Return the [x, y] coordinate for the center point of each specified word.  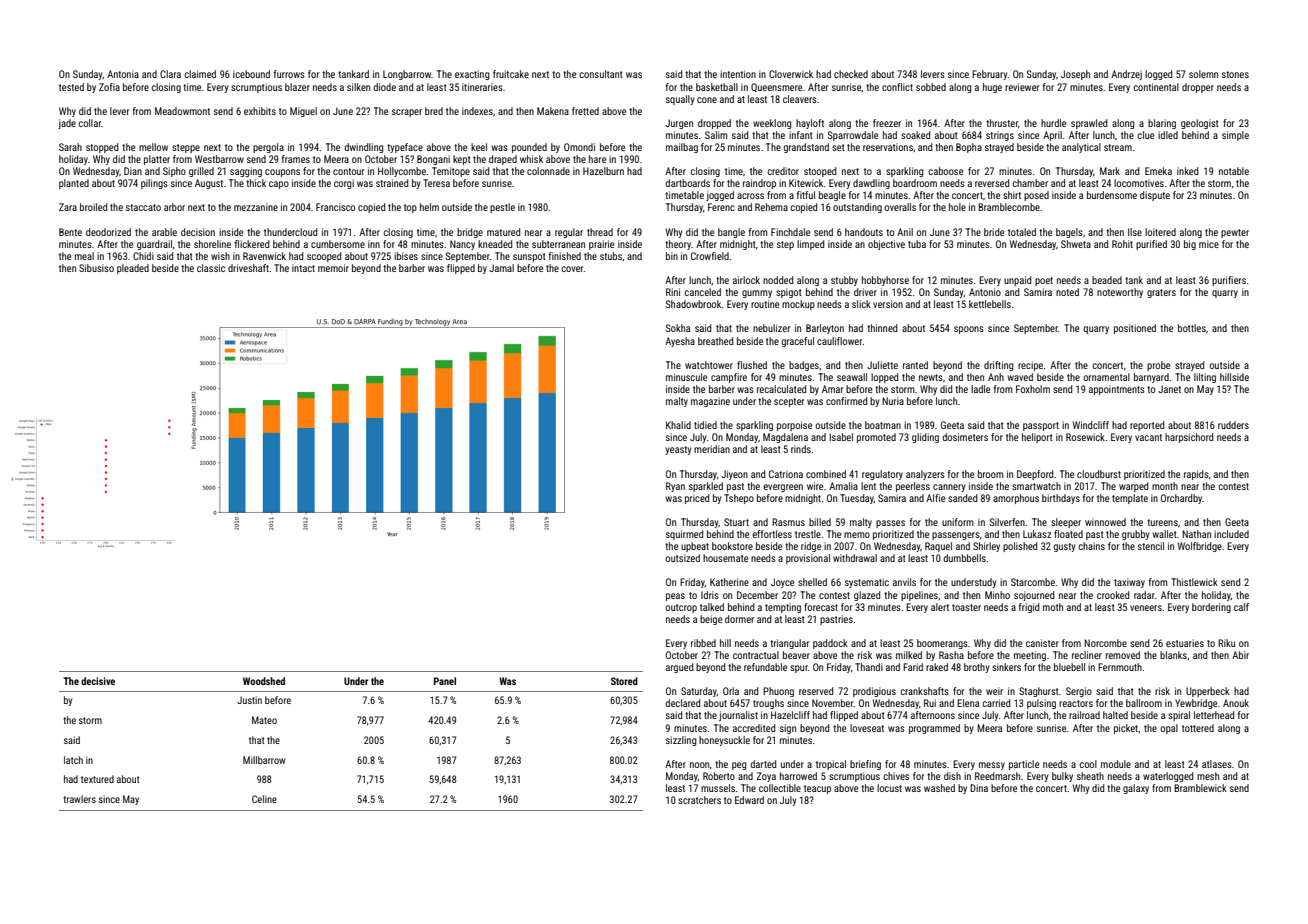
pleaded [133, 269]
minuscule [686, 377]
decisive [98, 681]
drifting [998, 366]
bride [994, 232]
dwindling [363, 148]
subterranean [558, 244]
